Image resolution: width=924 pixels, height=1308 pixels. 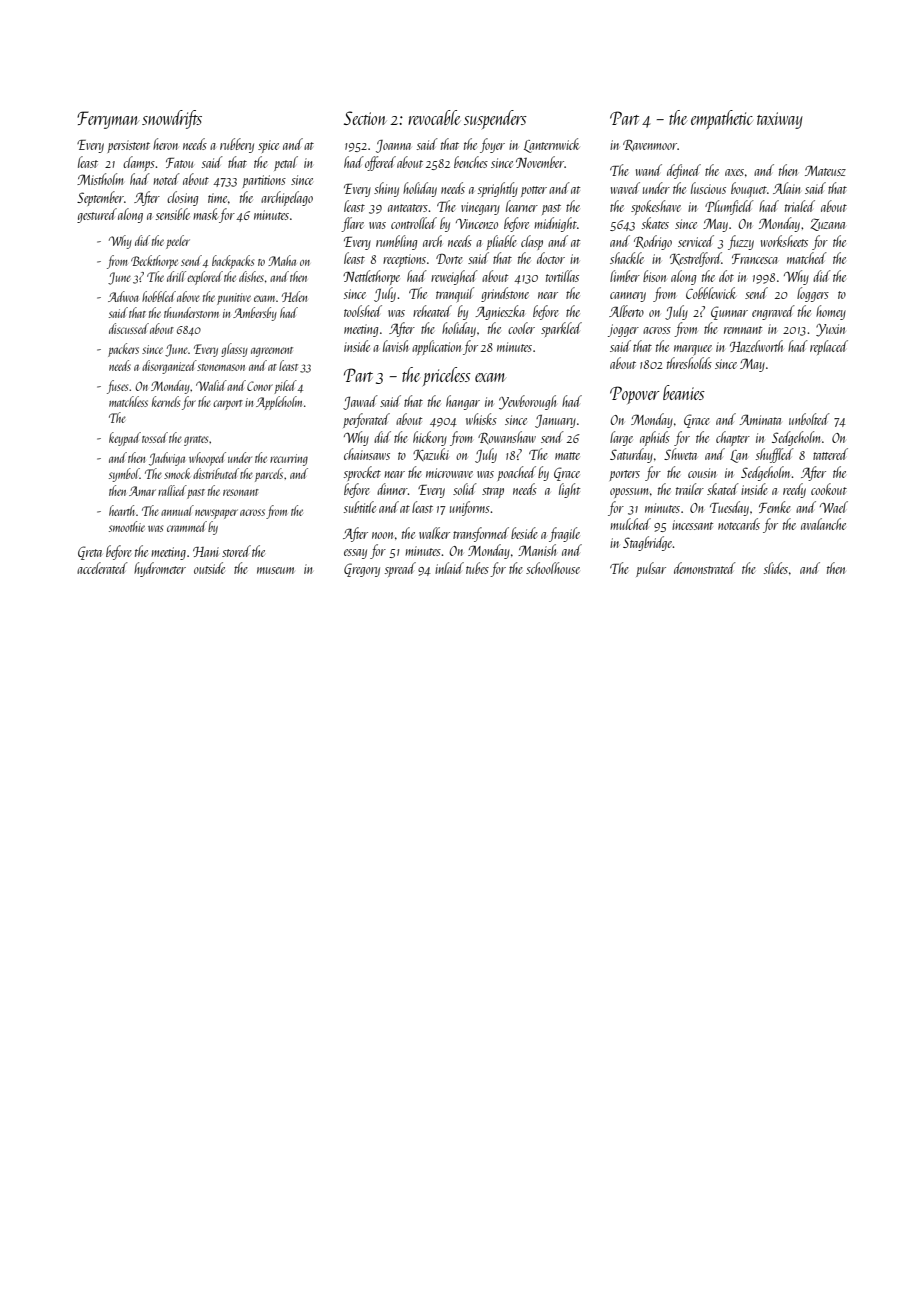 I want to click on sensible, so click(x=173, y=214).
